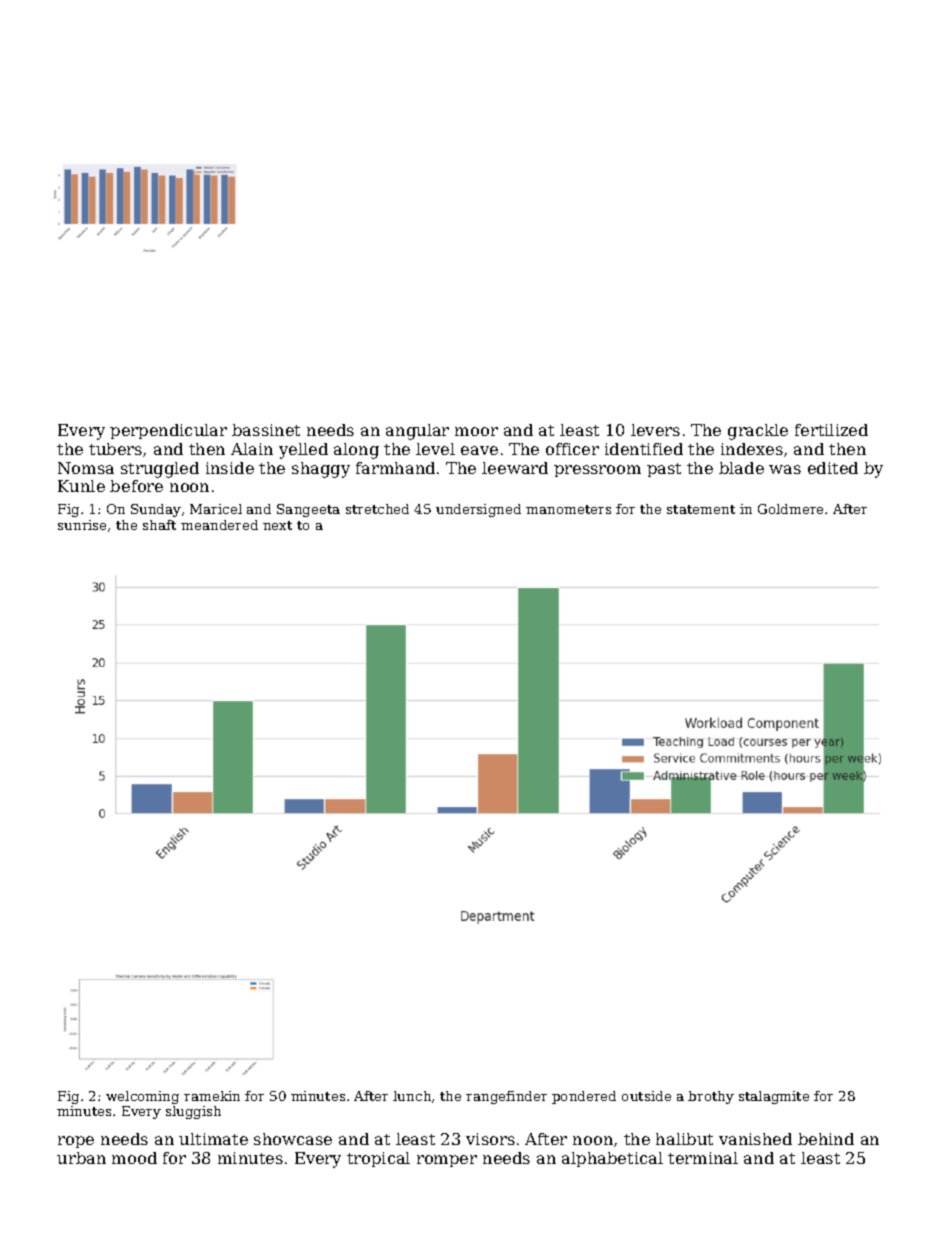 This image has width=952, height=1233. What do you see at coordinates (81, 486) in the image?
I see `Kunle` at bounding box center [81, 486].
